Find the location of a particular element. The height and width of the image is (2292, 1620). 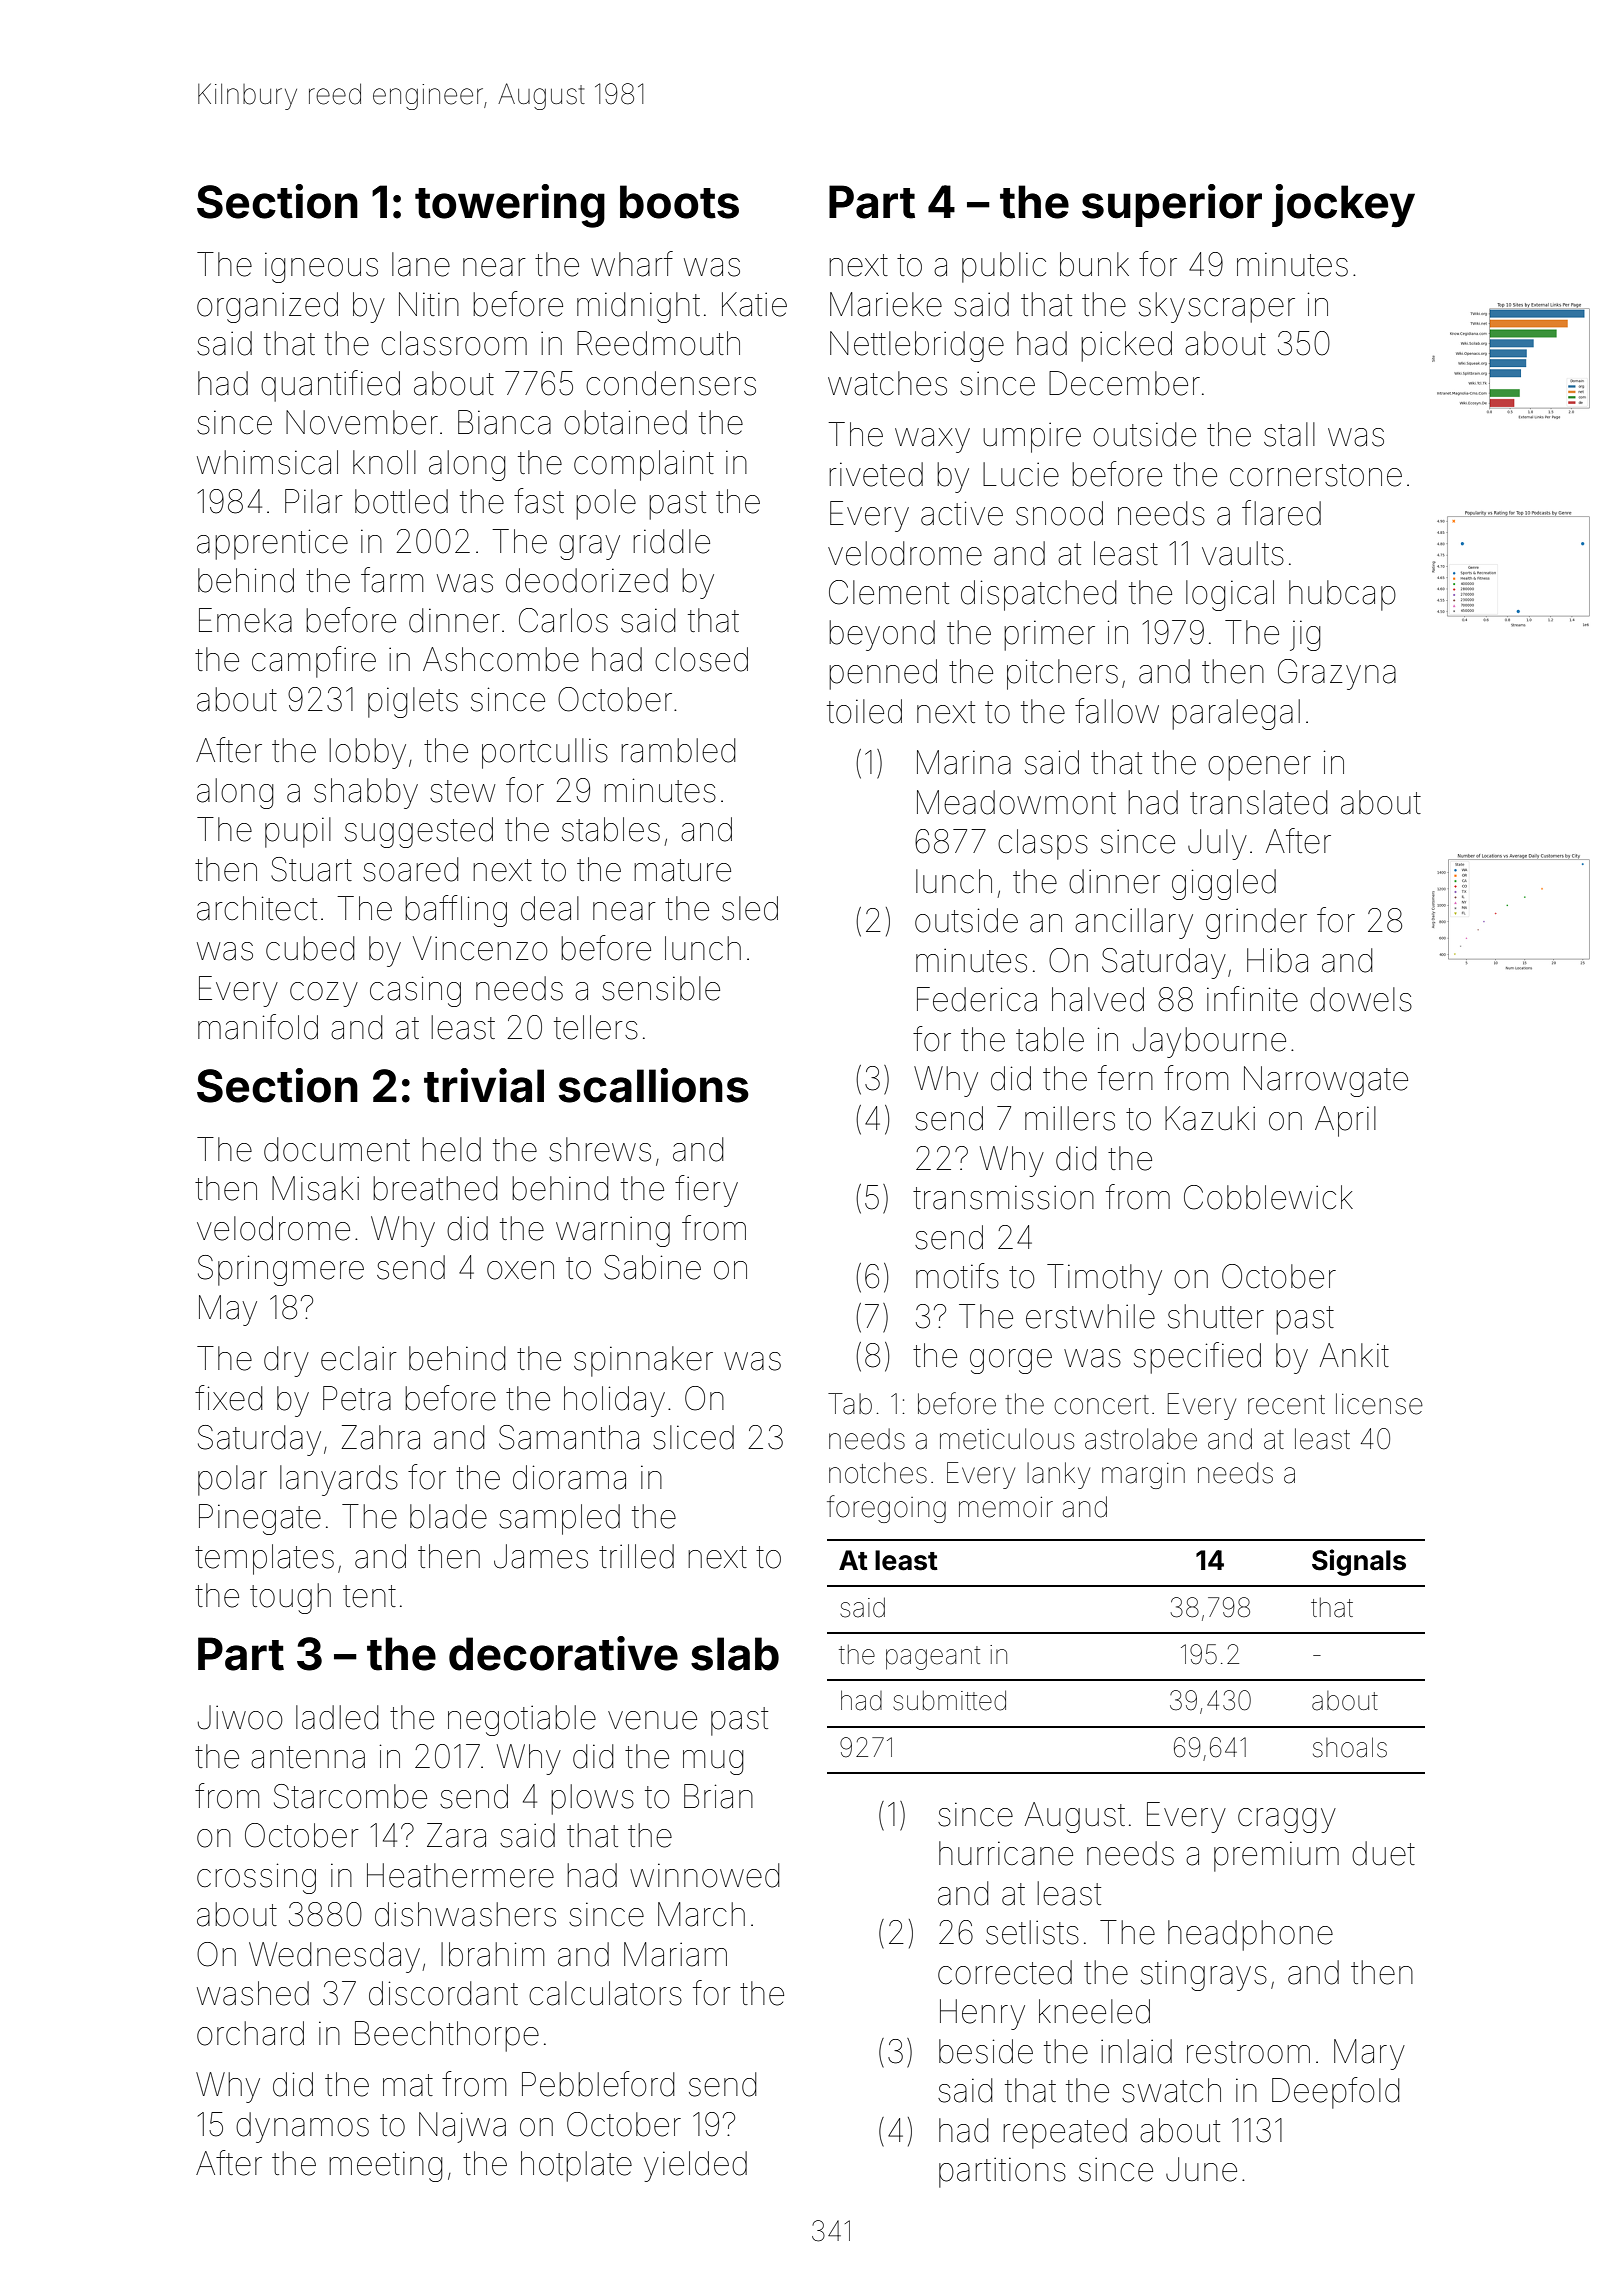

vaults is located at coordinates (1243, 553).
